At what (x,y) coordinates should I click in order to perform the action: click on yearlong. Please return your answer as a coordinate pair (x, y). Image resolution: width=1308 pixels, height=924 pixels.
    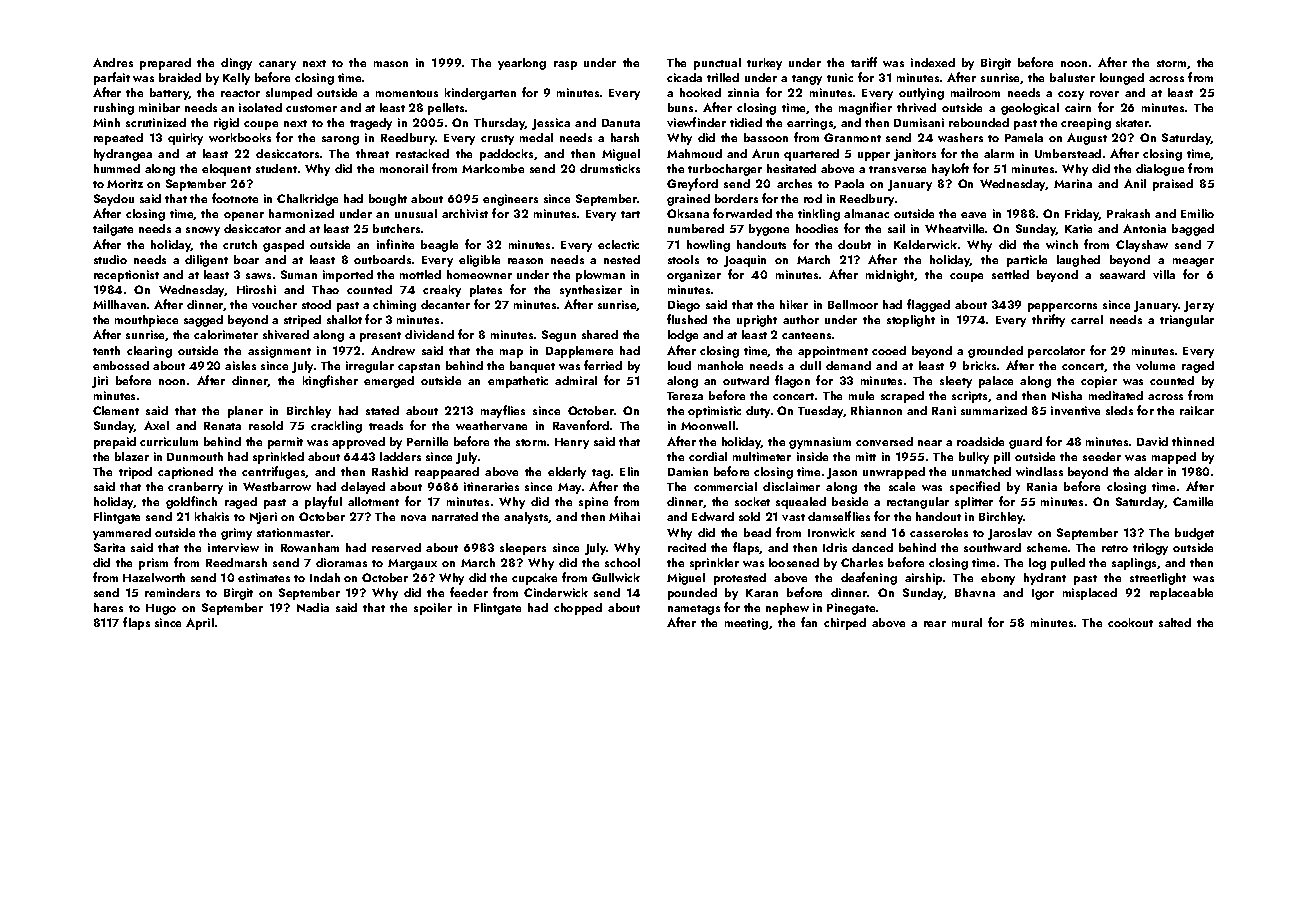
    Looking at the image, I should click on (522, 64).
